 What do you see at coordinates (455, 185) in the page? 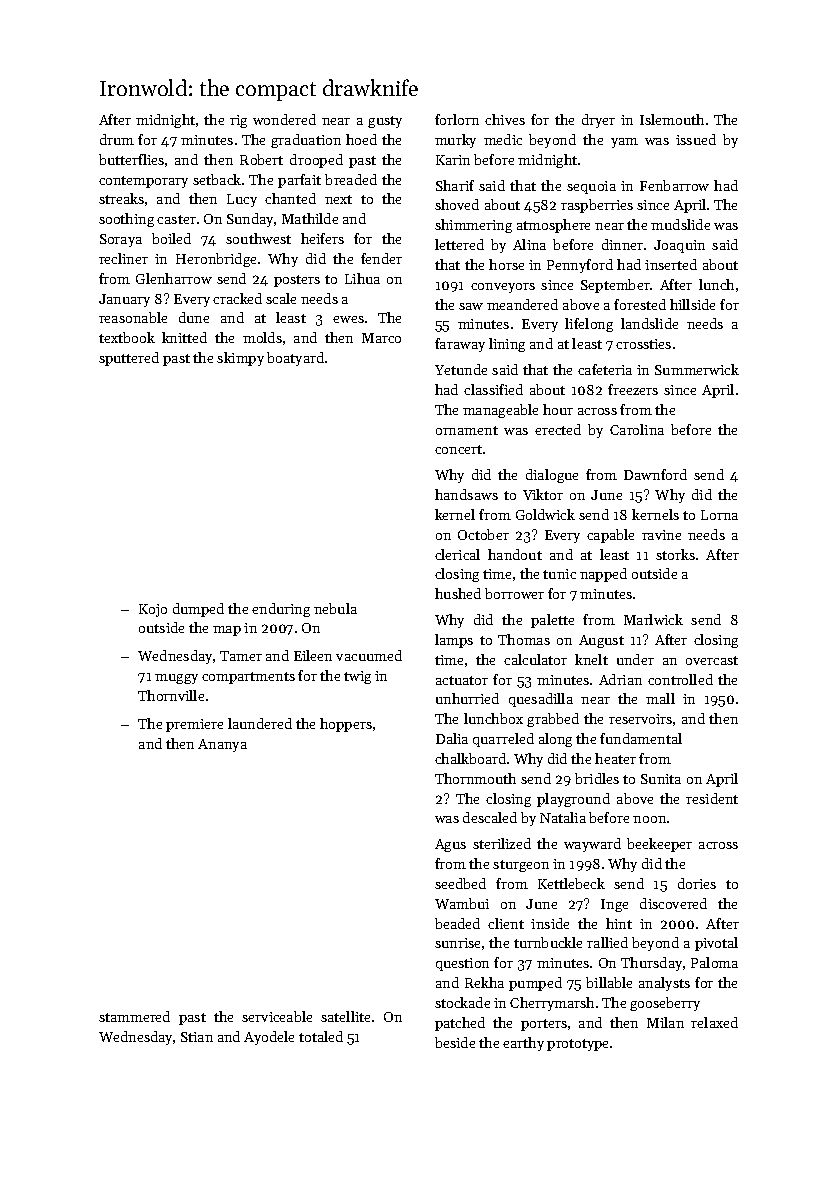
I see `Sharif` at bounding box center [455, 185].
